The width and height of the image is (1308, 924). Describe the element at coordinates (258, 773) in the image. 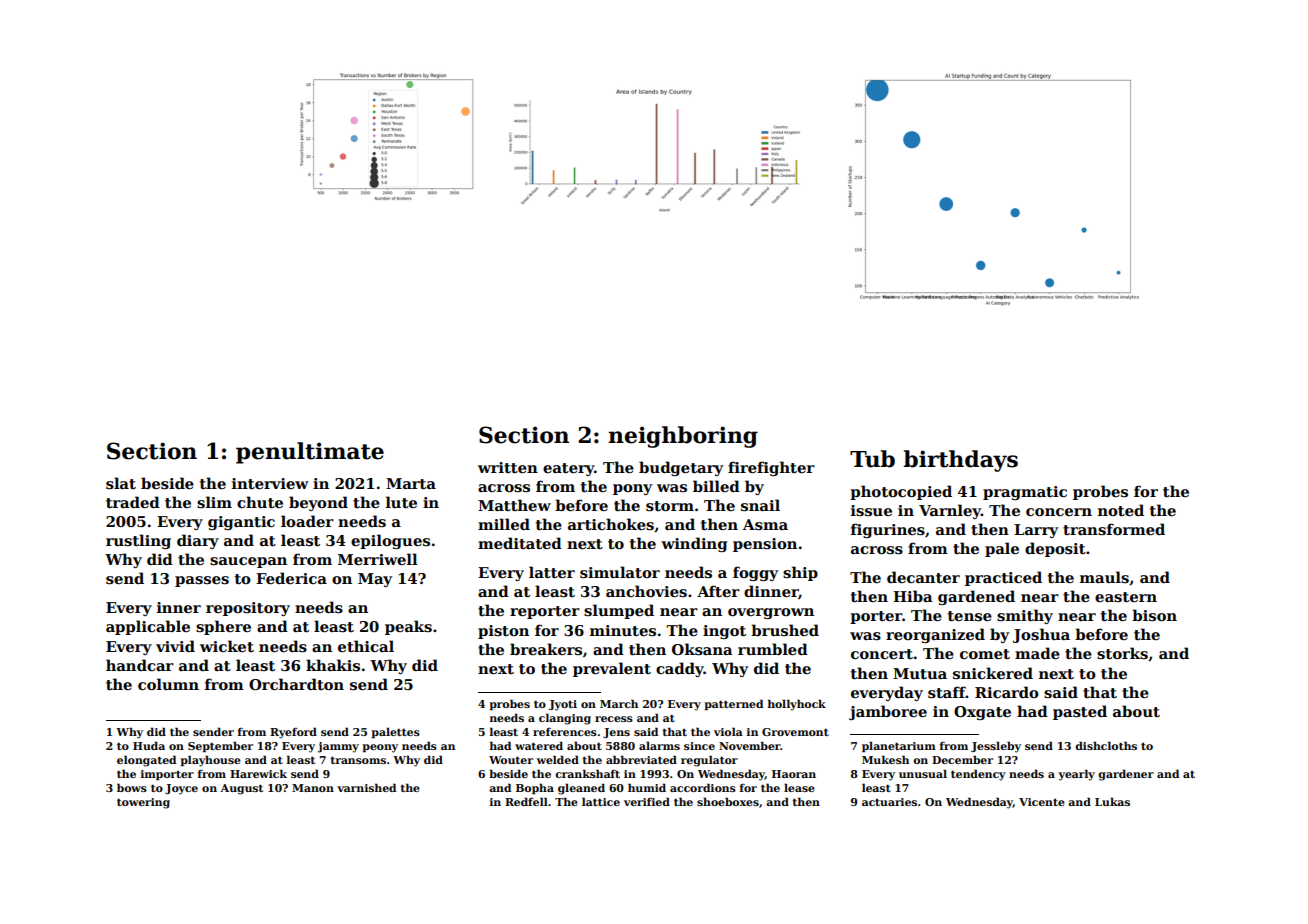

I see `Harewick` at that location.
